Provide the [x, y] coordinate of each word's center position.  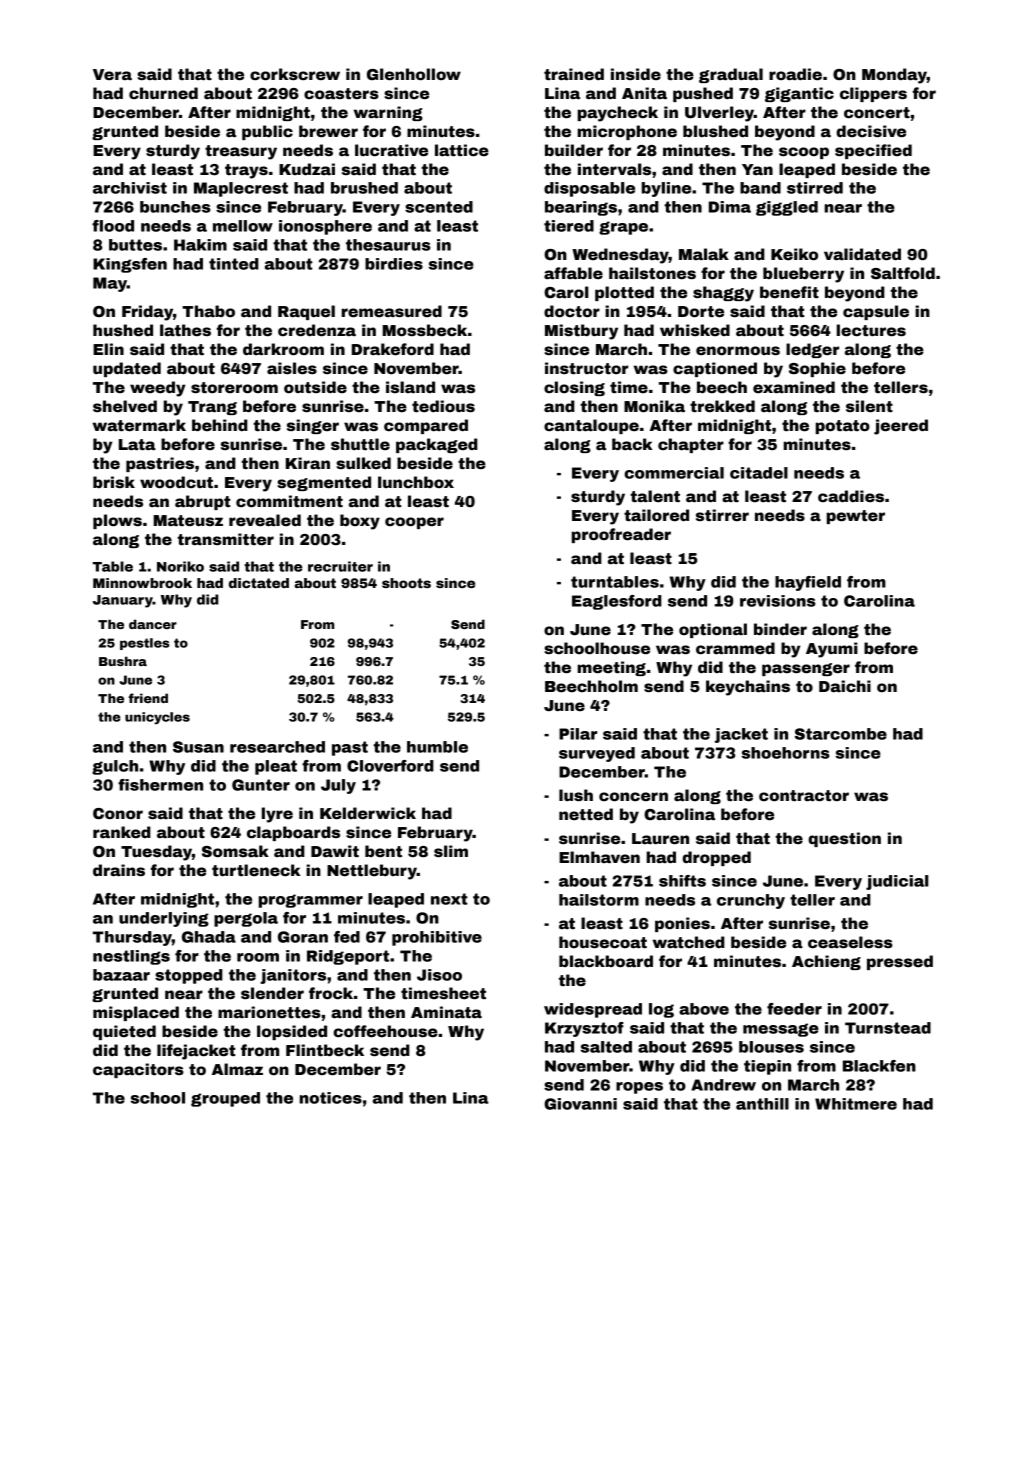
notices [330, 1098]
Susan [198, 747]
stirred [815, 188]
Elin [108, 349]
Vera [112, 74]
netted [586, 814]
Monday [894, 76]
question [844, 839]
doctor [572, 311]
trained [574, 74]
